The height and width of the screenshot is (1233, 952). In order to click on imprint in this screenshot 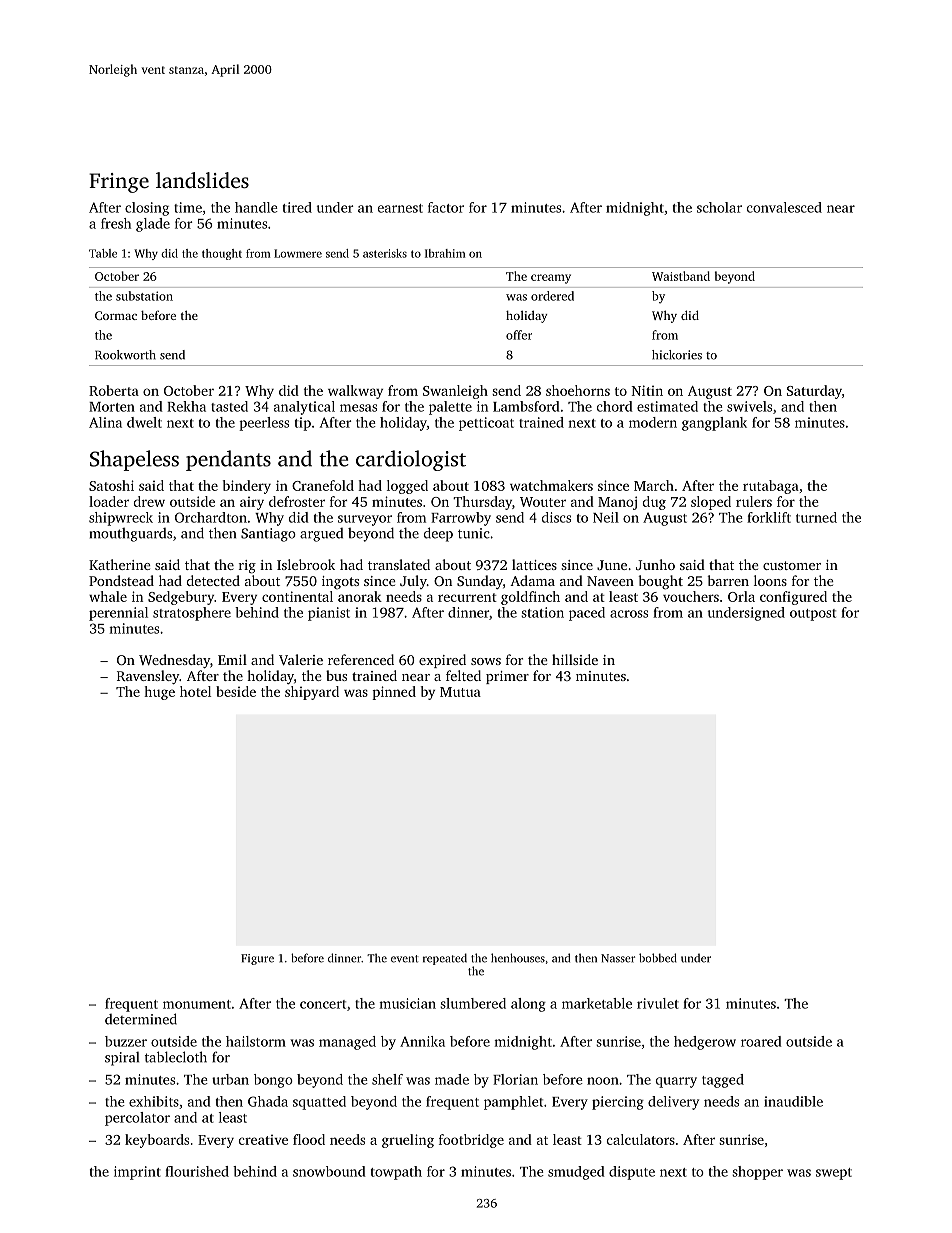, I will do `click(137, 1173)`.
